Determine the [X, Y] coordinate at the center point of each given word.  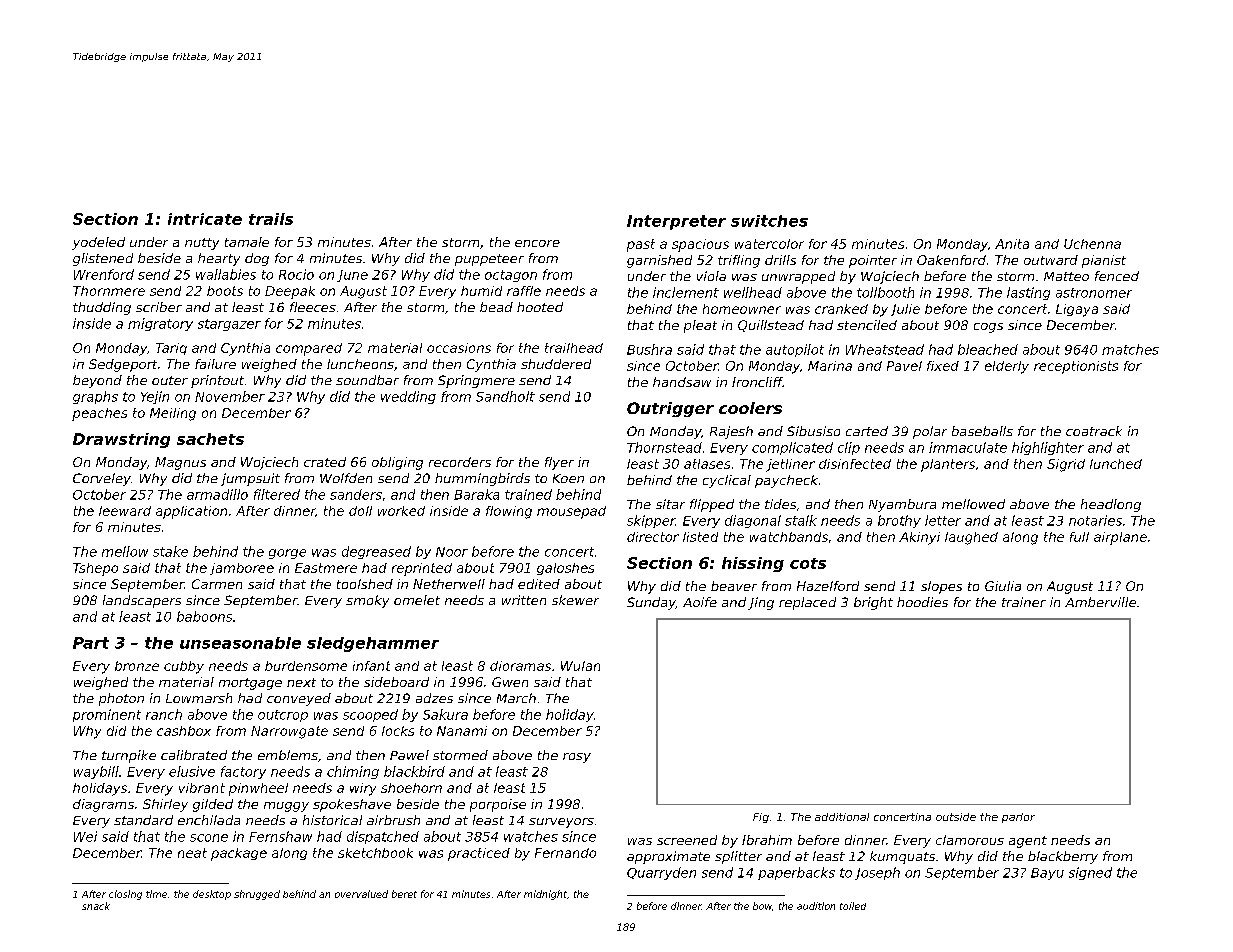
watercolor [769, 244]
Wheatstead [885, 349]
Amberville [1100, 602]
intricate [205, 219]
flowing [509, 512]
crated [325, 462]
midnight [545, 895]
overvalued [361, 894]
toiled [853, 906]
